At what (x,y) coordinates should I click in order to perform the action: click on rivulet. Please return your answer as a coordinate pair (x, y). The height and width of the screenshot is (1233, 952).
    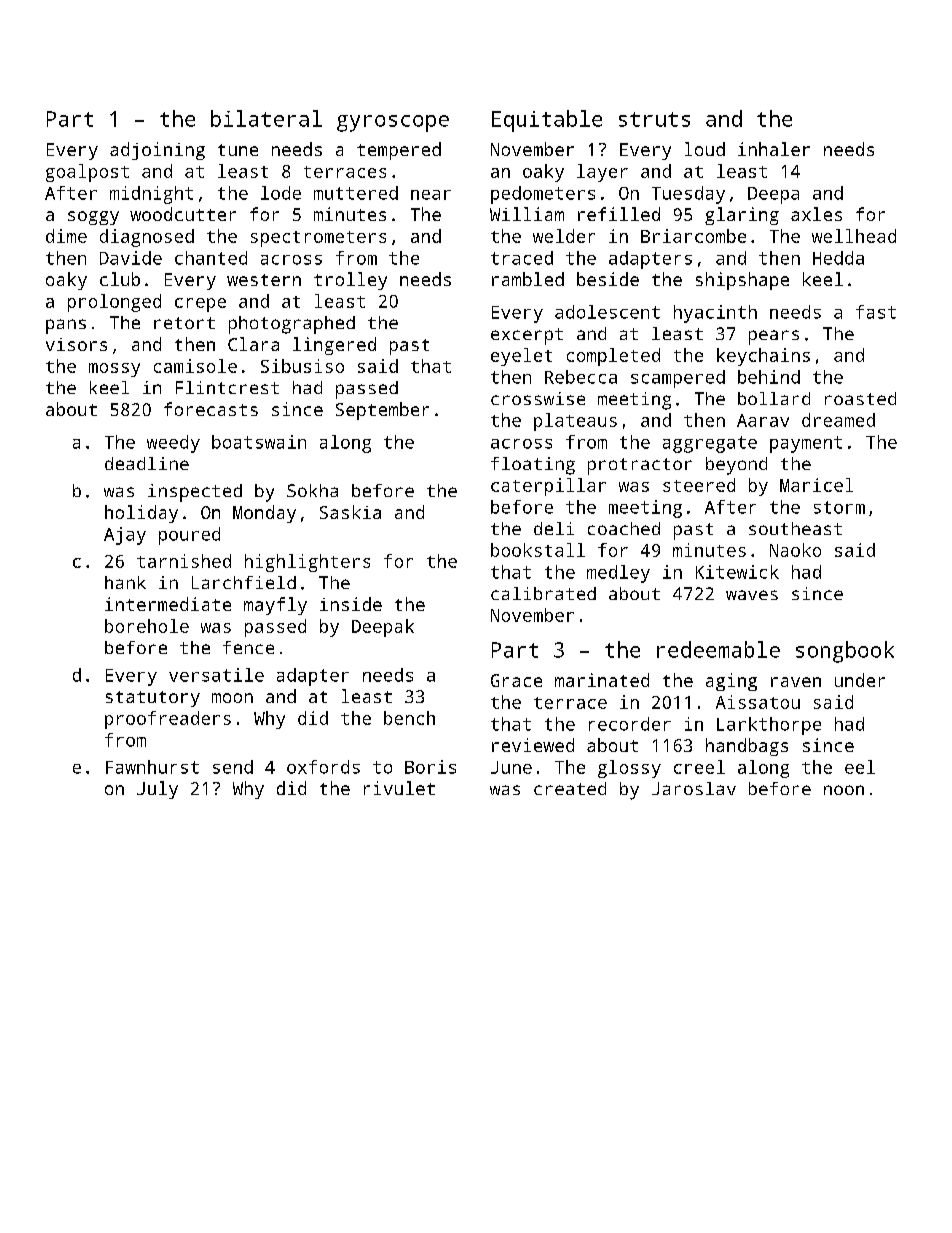
    Looking at the image, I should click on (399, 788).
